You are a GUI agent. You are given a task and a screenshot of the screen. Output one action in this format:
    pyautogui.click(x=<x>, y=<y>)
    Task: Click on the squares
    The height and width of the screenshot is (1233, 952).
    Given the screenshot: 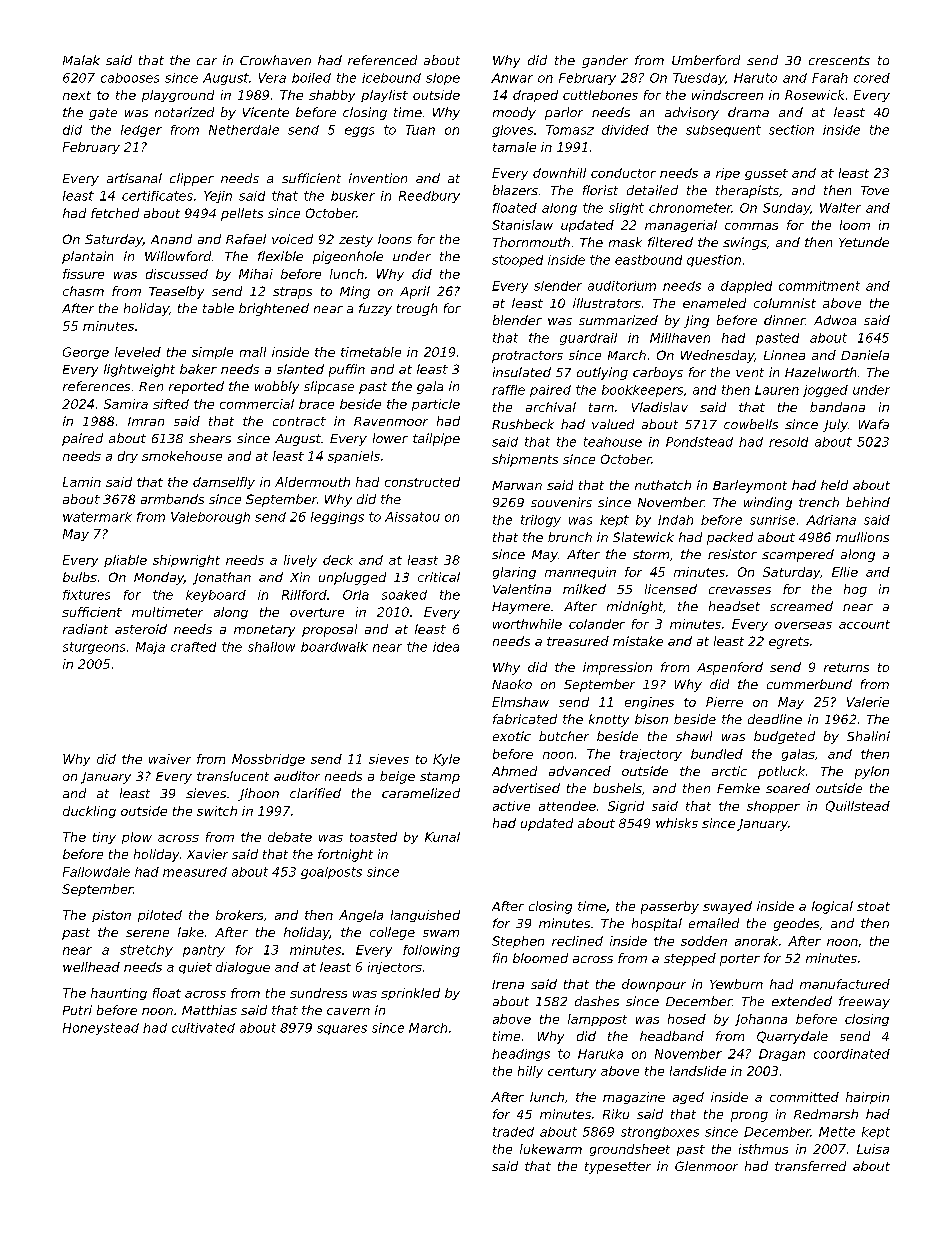 What is the action you would take?
    pyautogui.click(x=342, y=1030)
